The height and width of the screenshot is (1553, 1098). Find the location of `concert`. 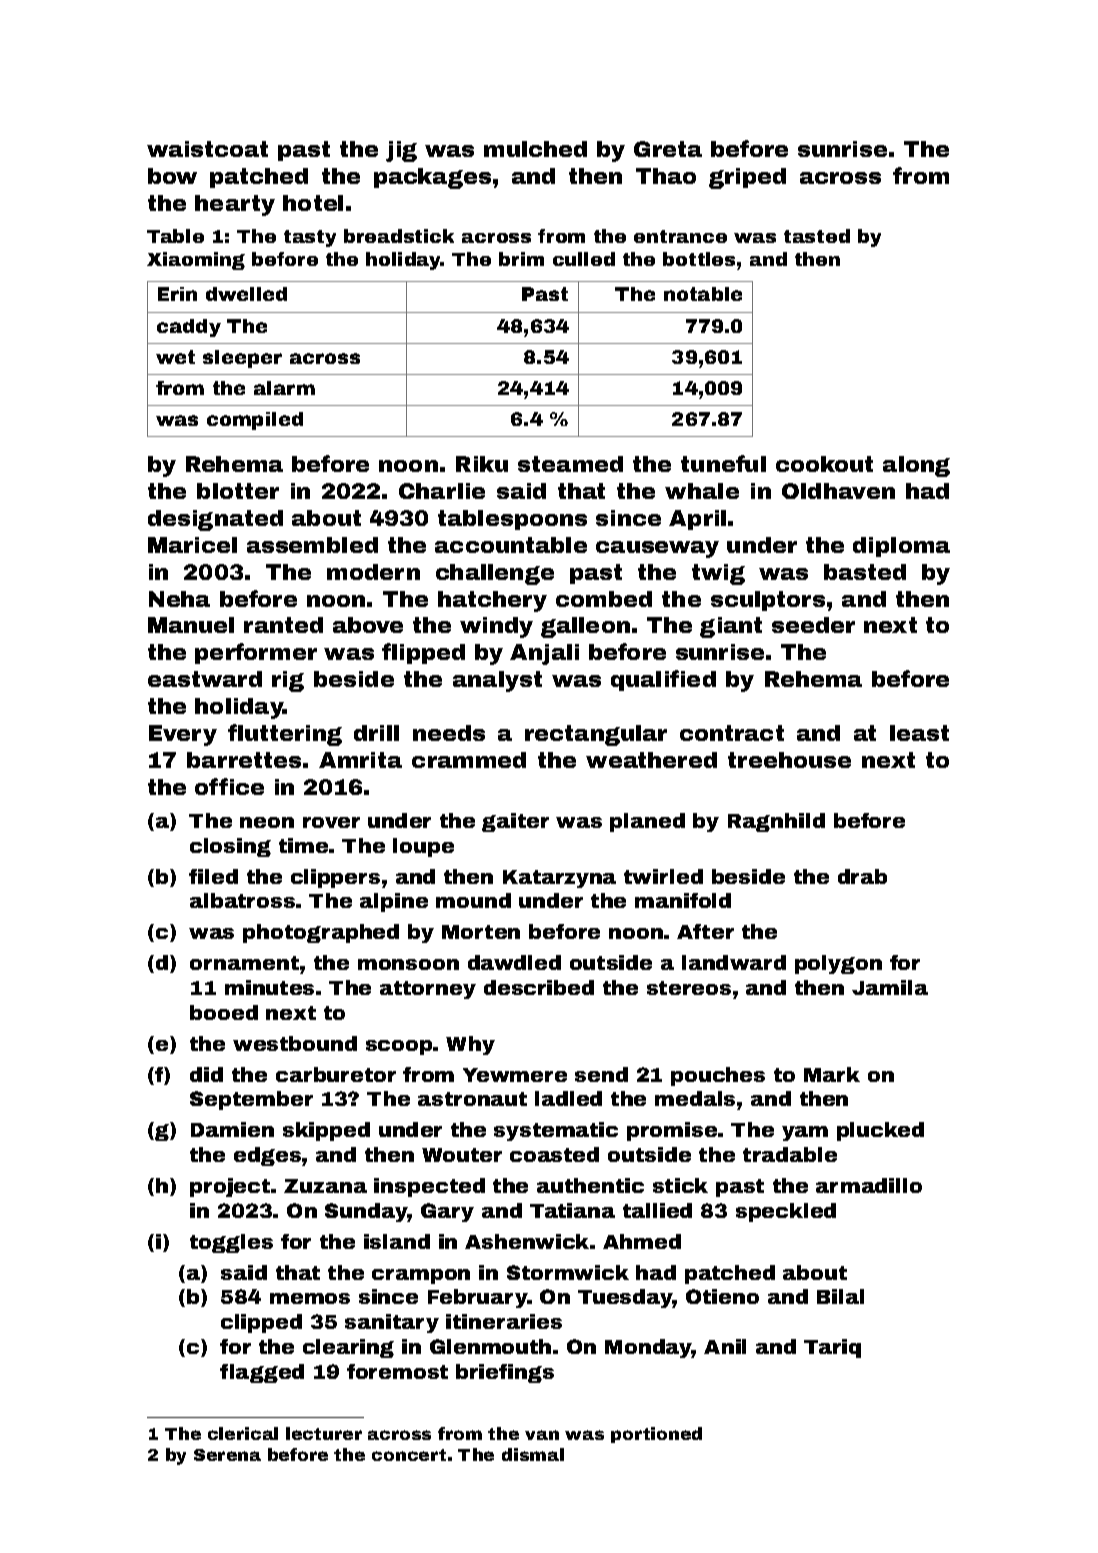

concert is located at coordinates (409, 1455).
